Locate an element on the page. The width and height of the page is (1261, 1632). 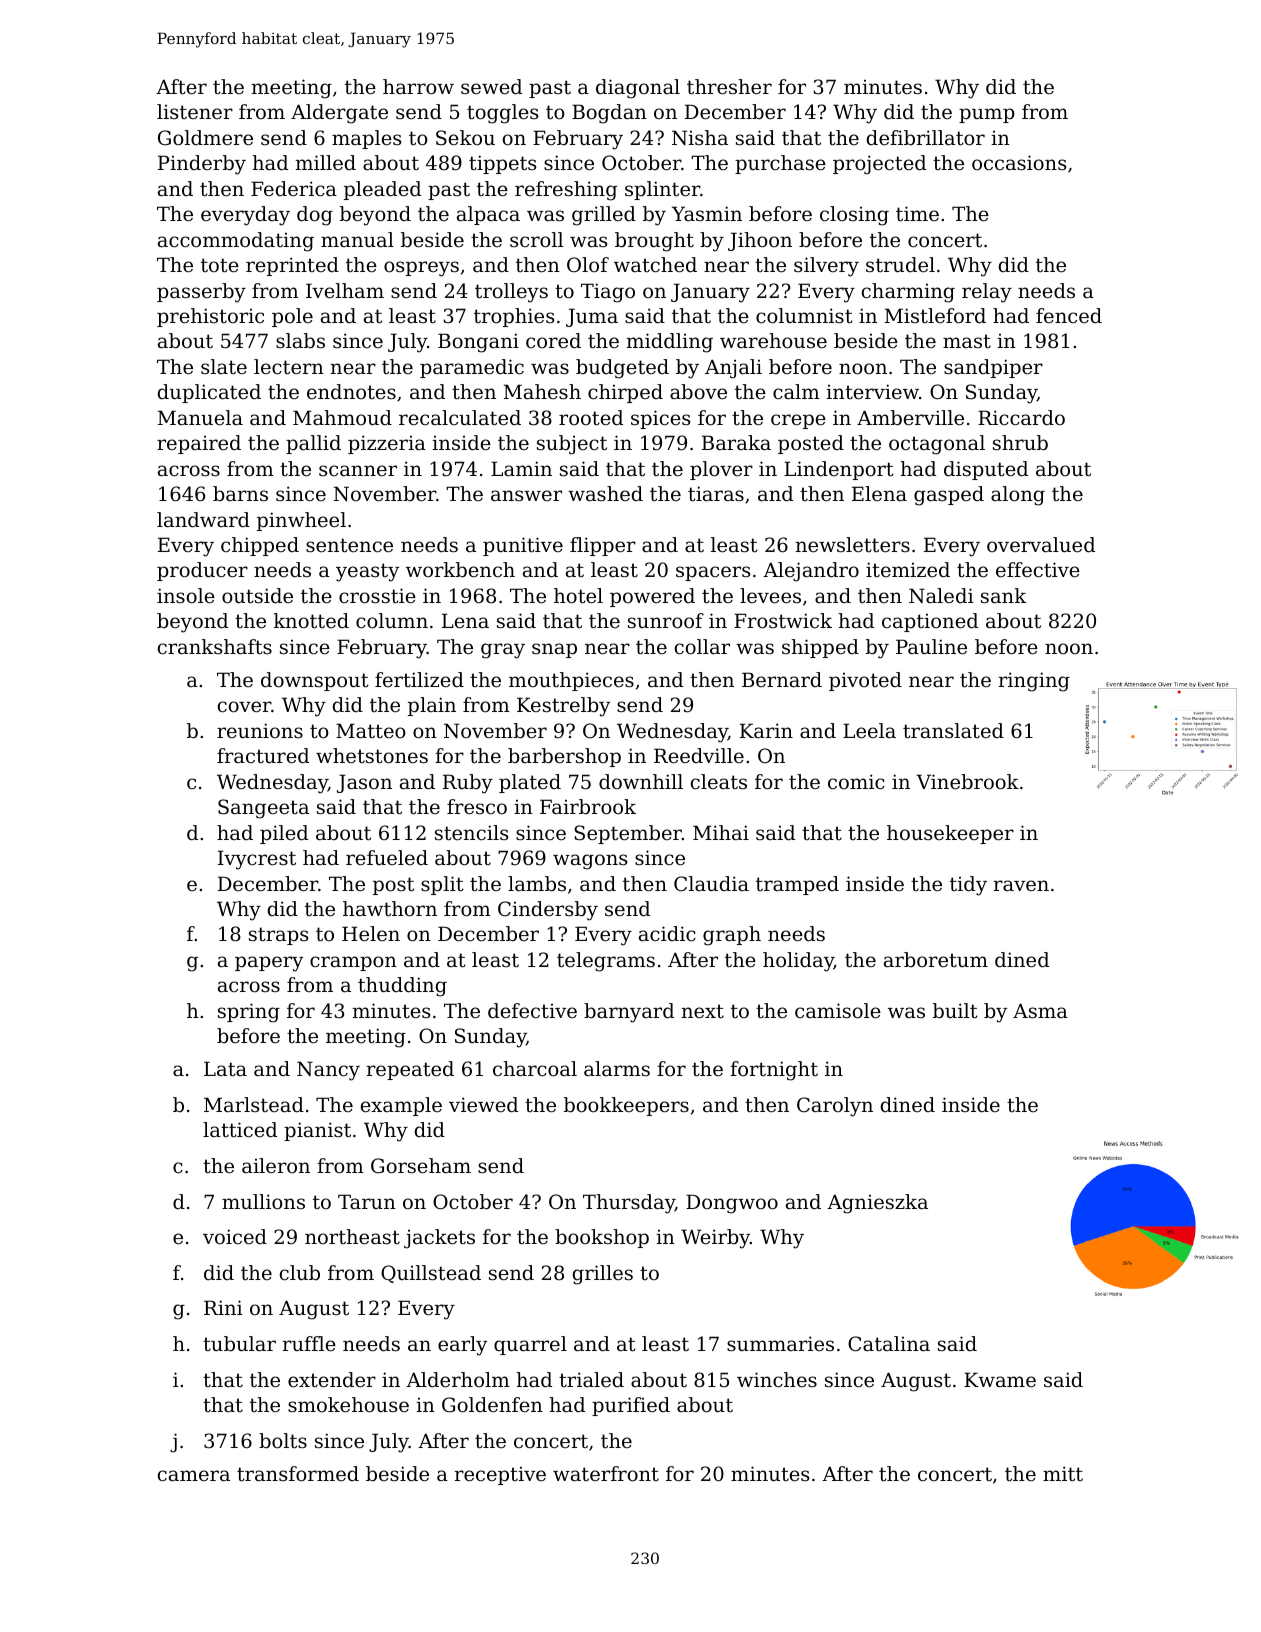
Sangeeta is located at coordinates (263, 809).
